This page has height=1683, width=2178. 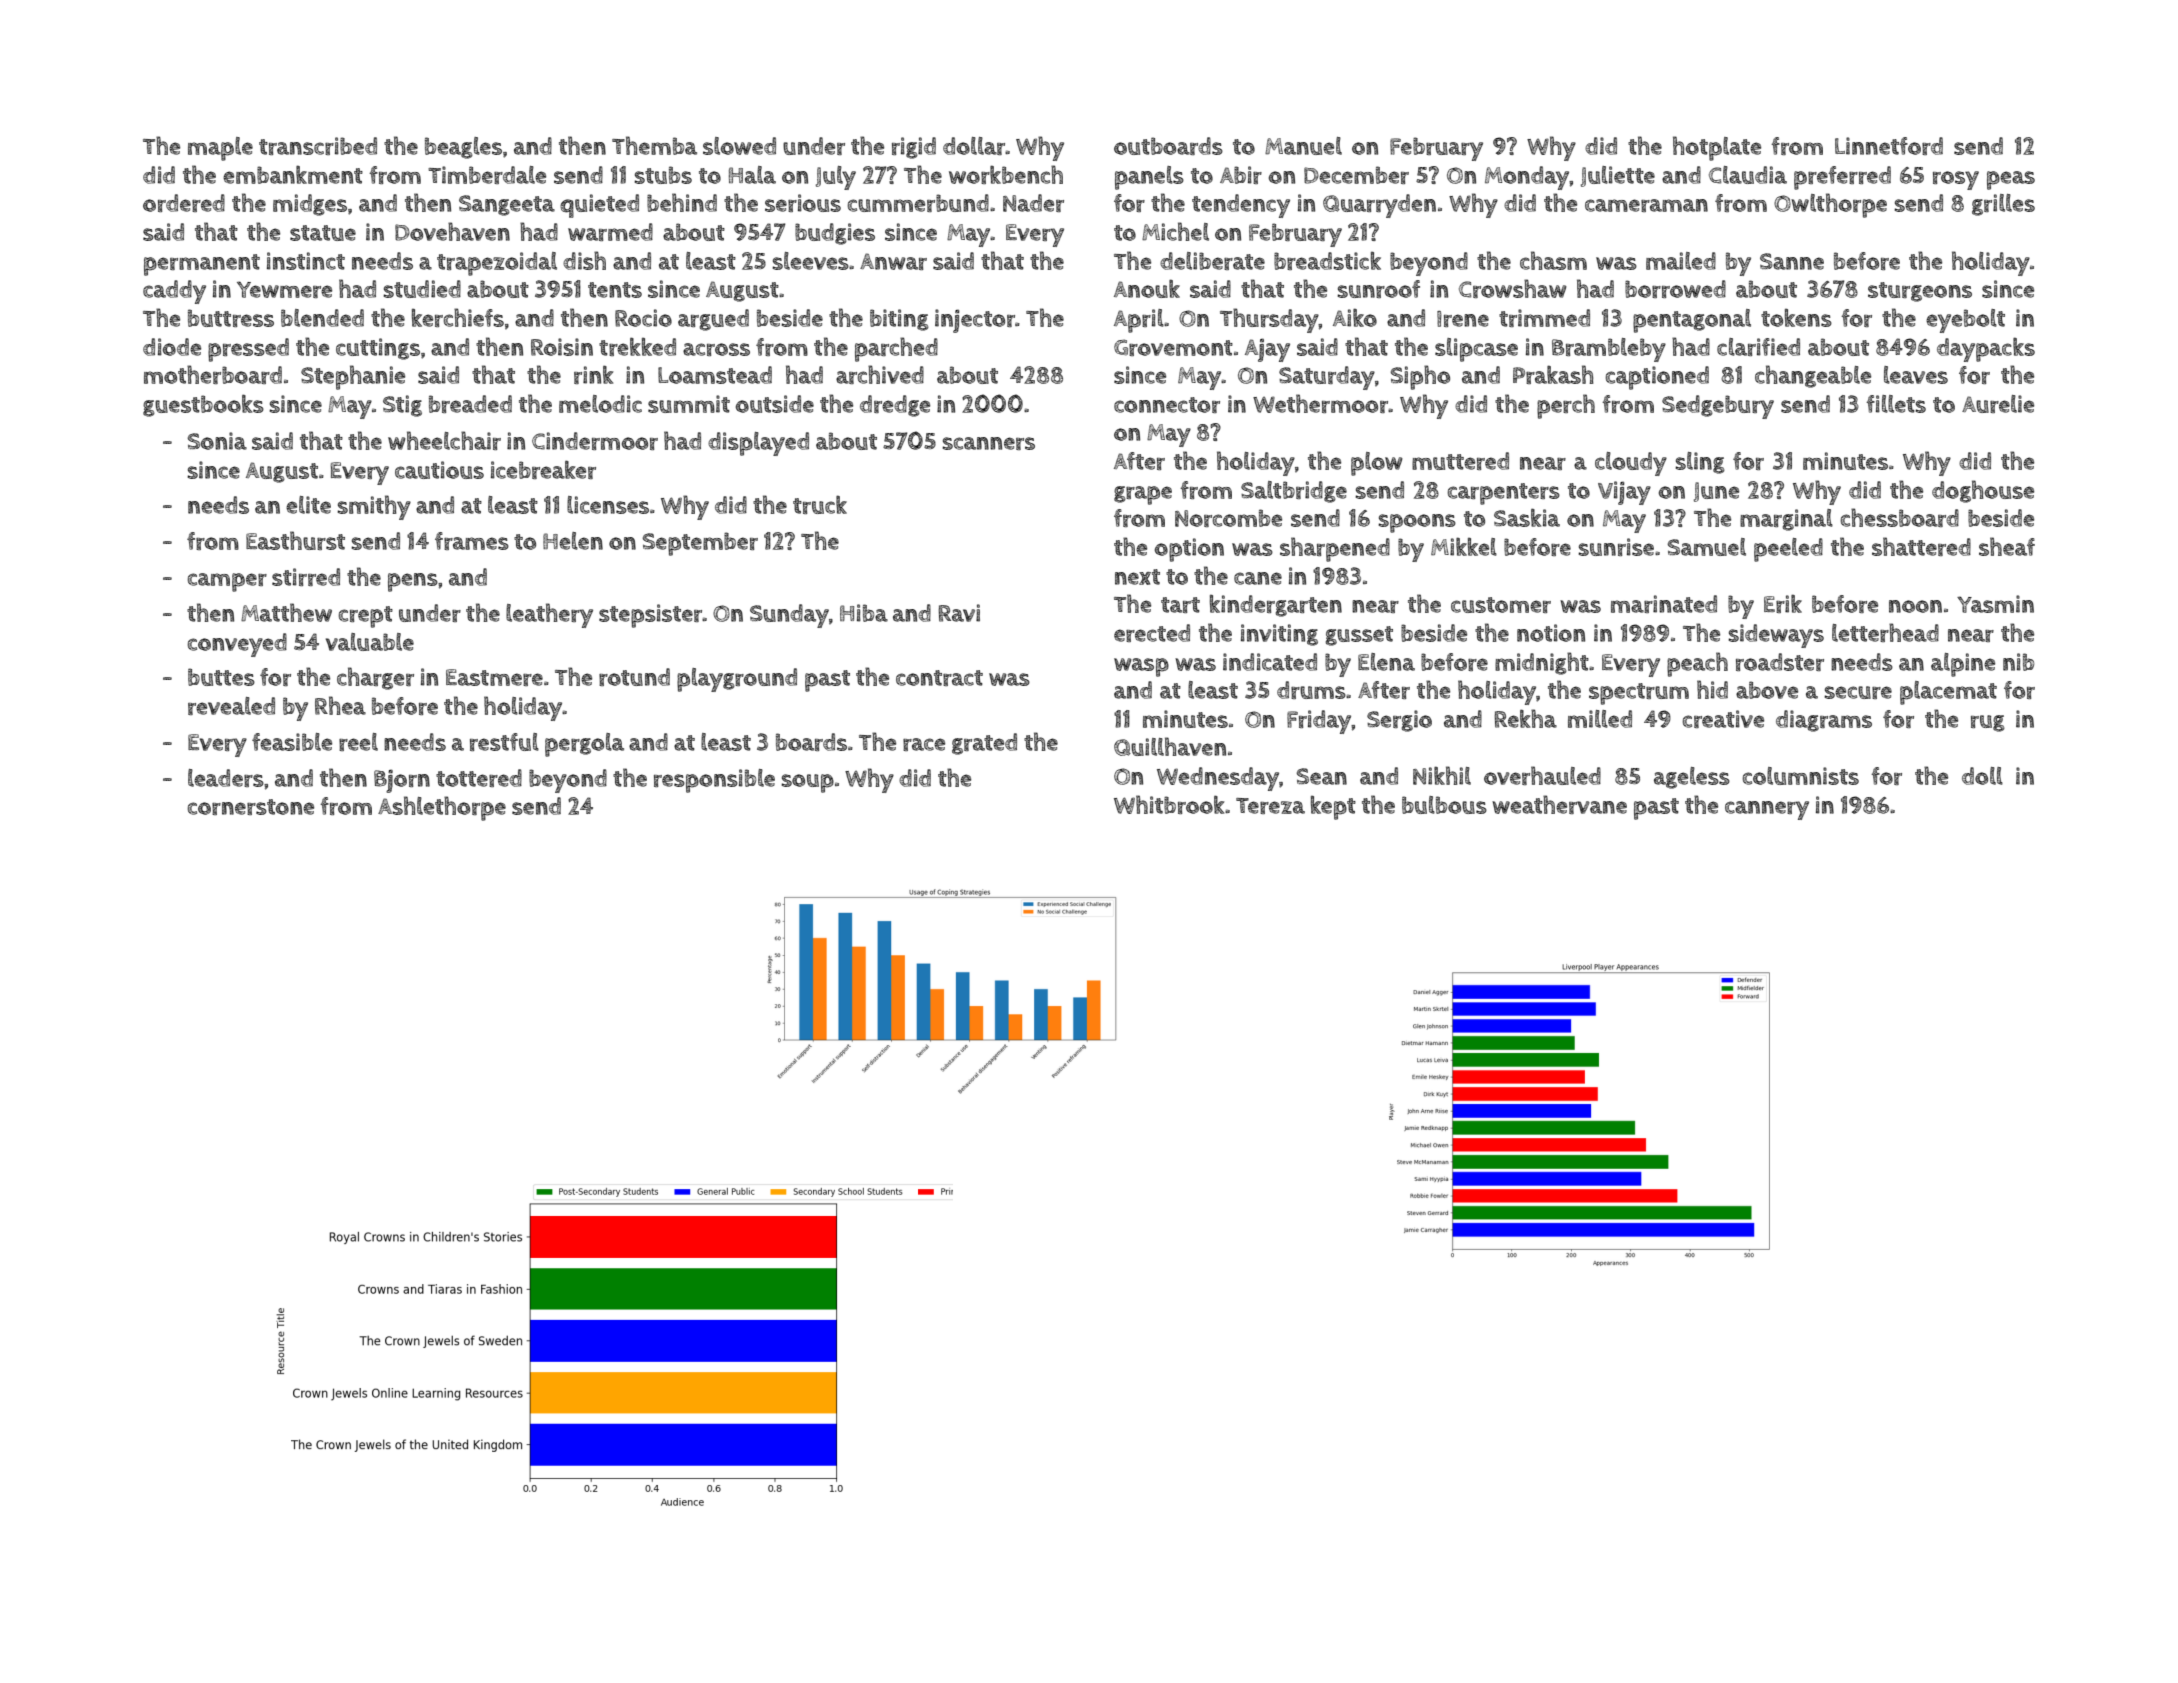 What do you see at coordinates (739, 146) in the page?
I see `slowed` at bounding box center [739, 146].
